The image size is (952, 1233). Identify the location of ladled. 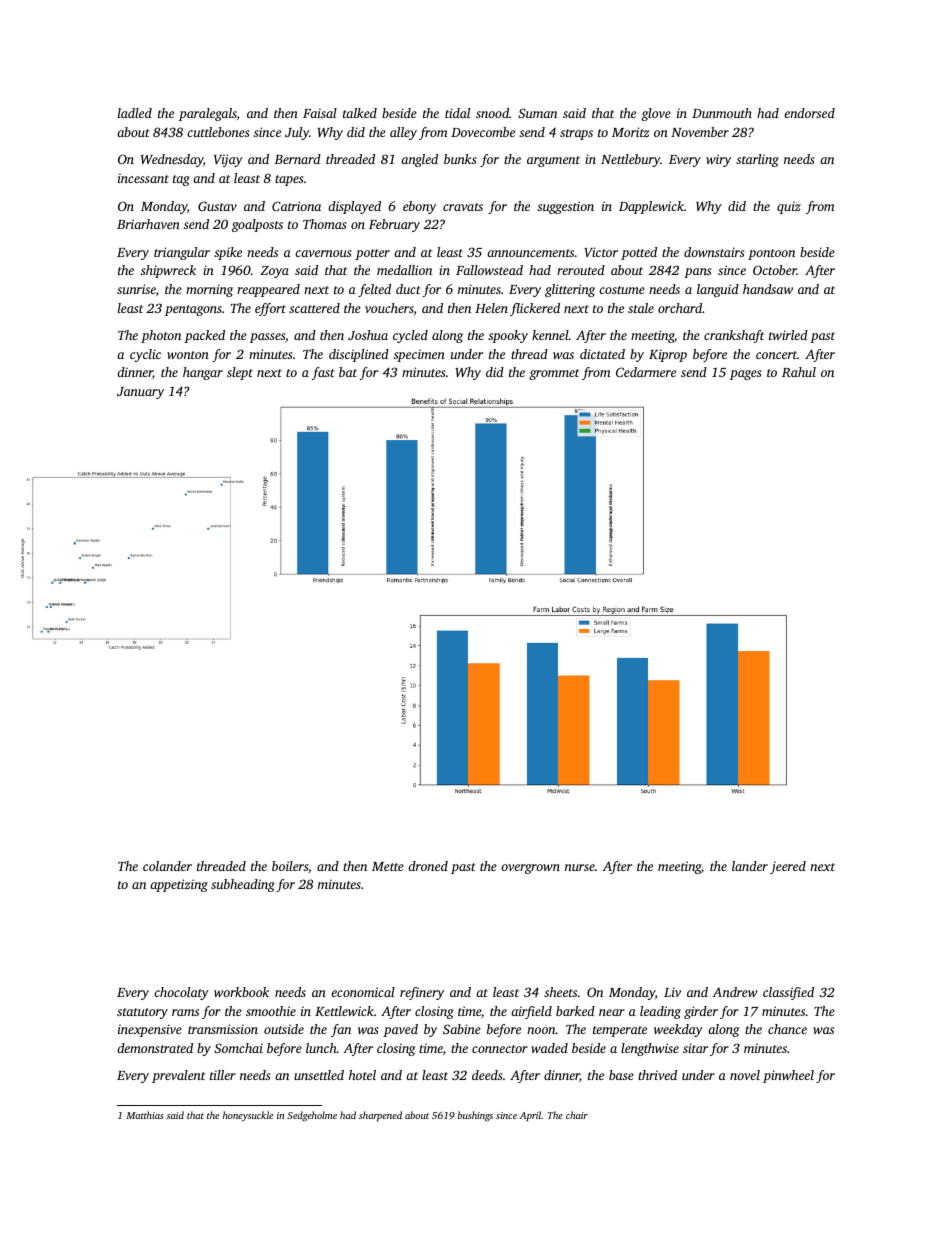
(135, 113).
